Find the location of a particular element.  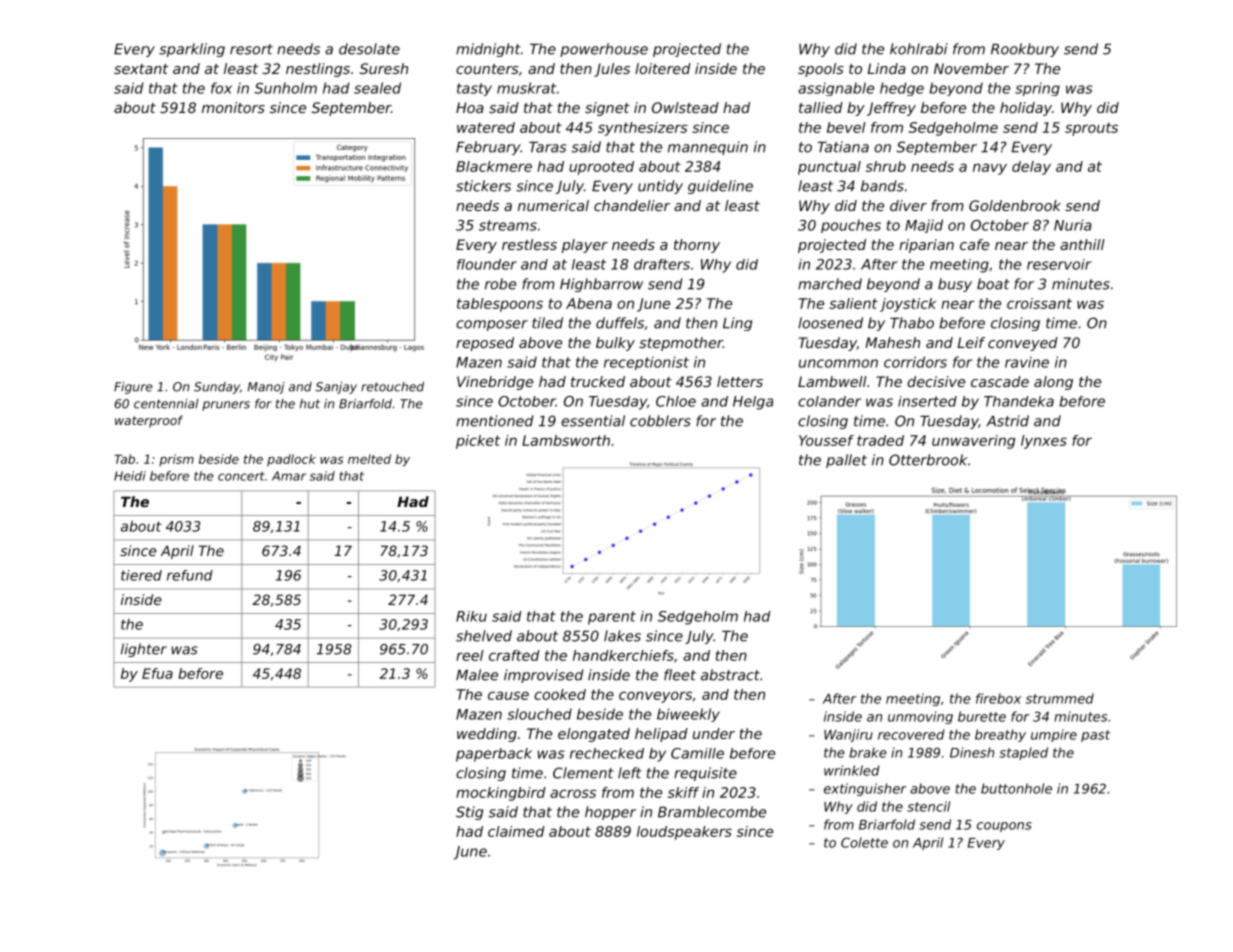

claimed is located at coordinates (516, 831).
